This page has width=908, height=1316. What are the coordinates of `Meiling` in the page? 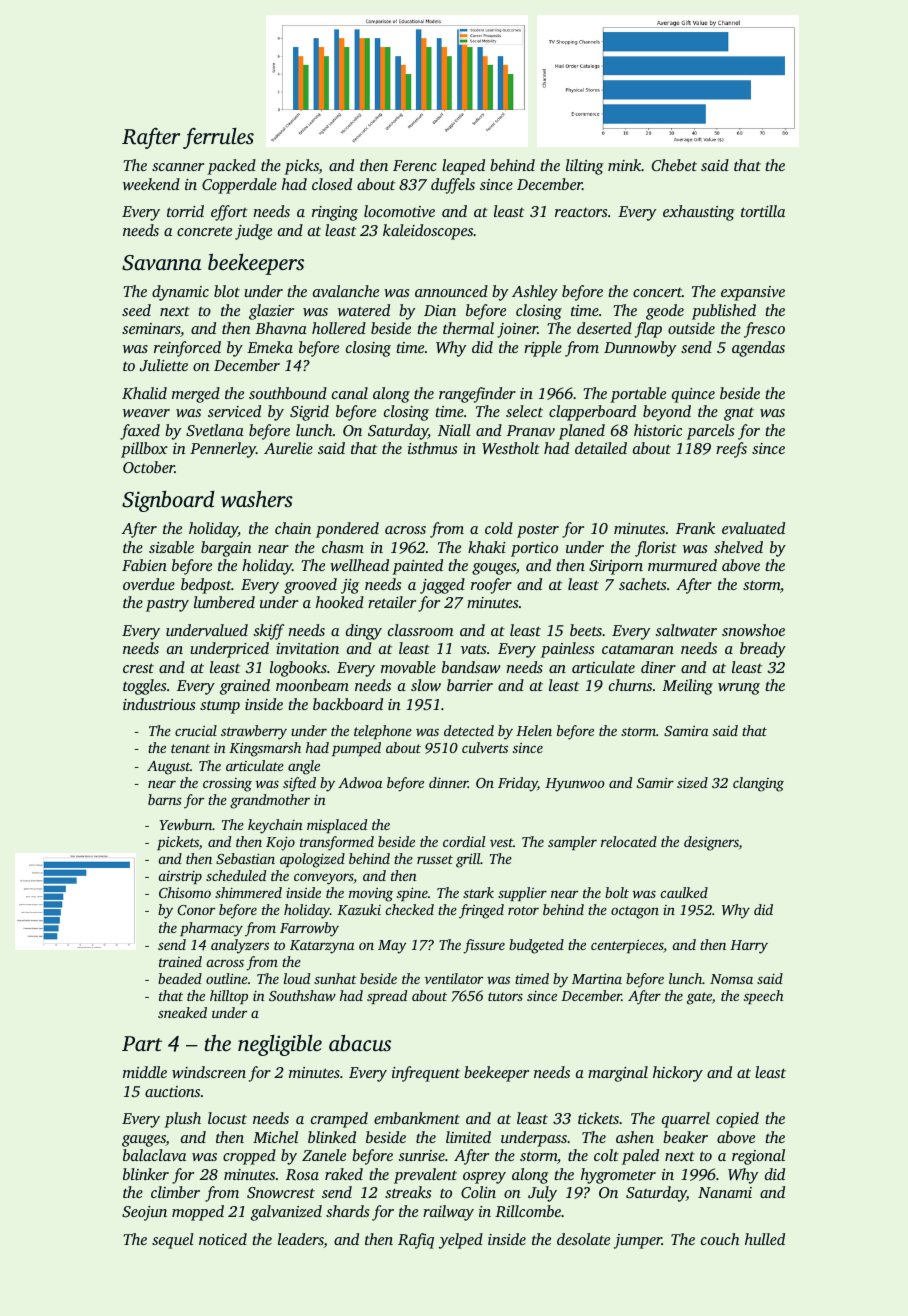 It's located at (687, 687).
